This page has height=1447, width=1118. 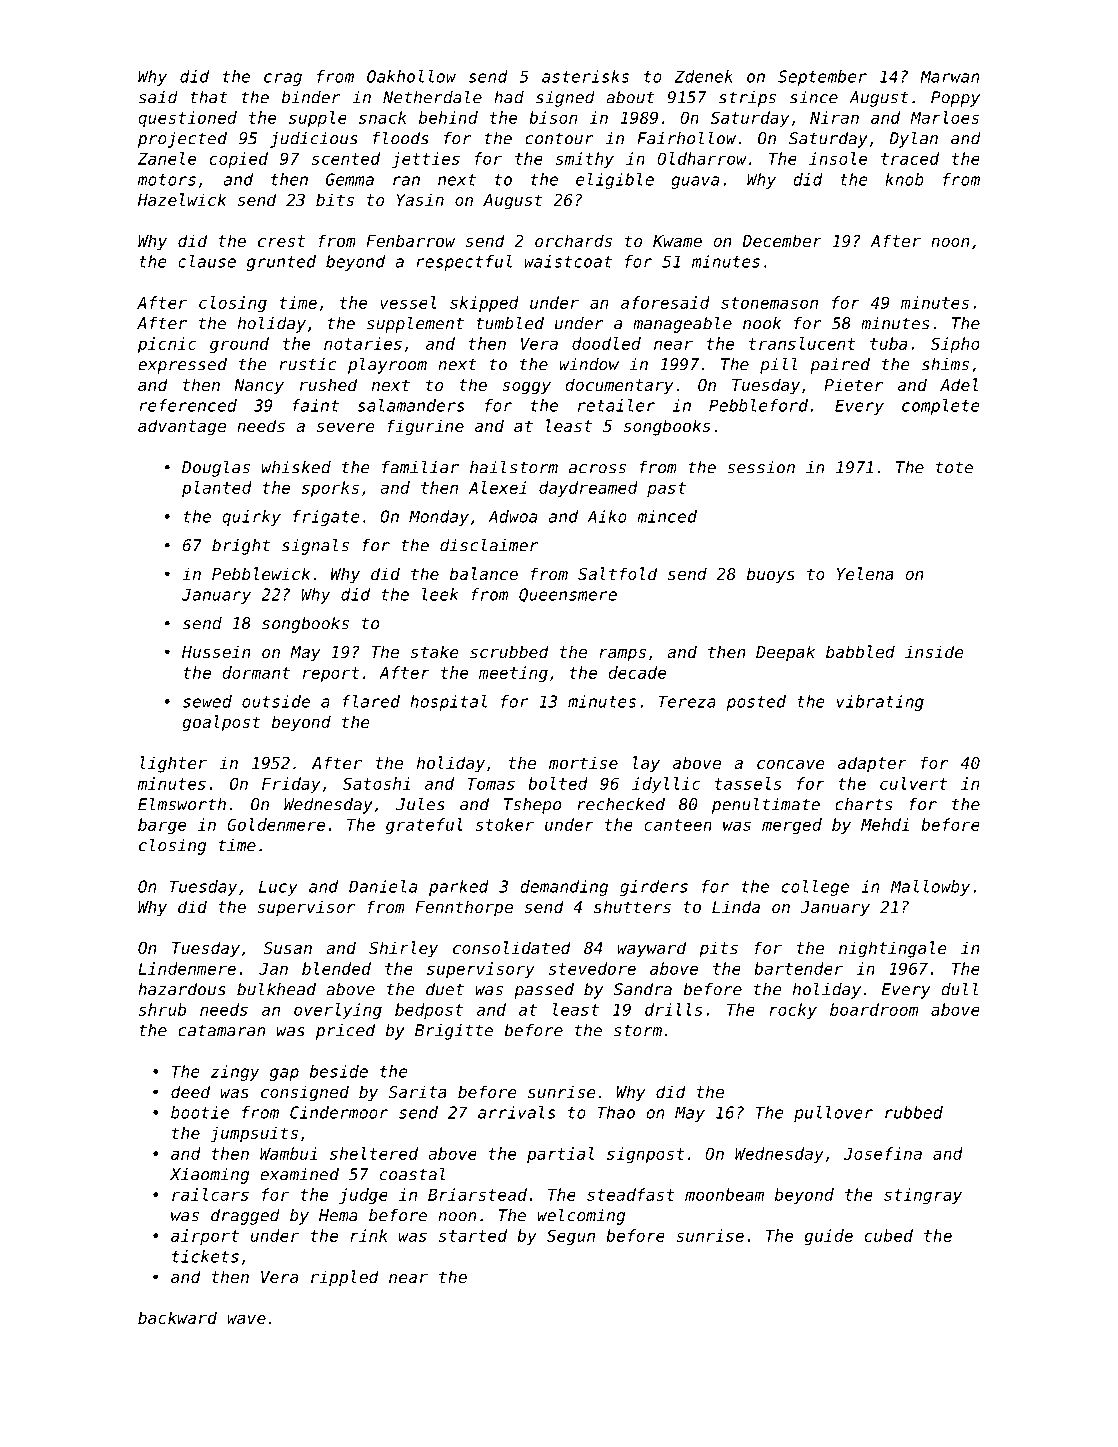 I want to click on Segun, so click(x=571, y=1237).
